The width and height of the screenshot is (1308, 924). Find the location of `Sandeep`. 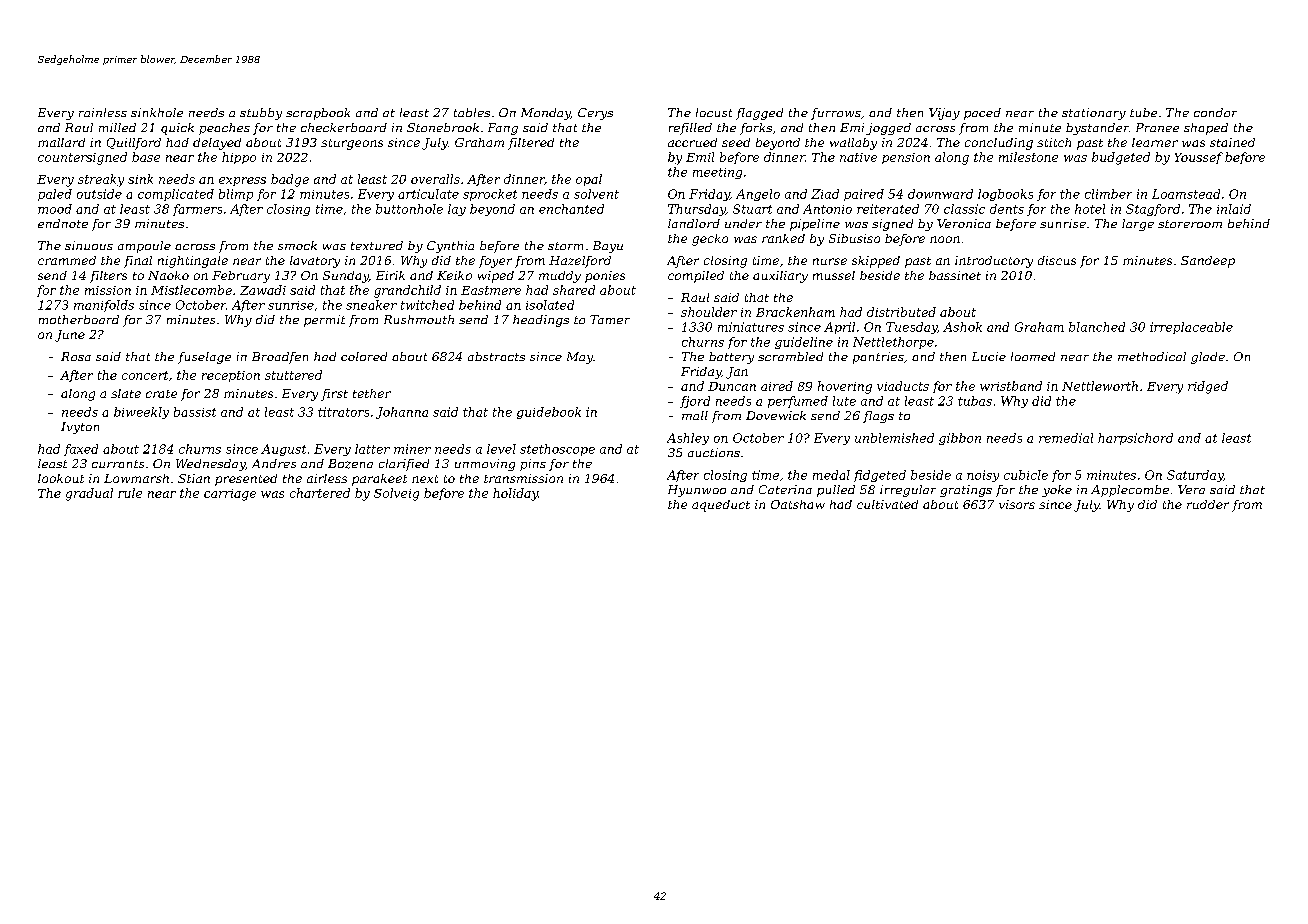

Sandeep is located at coordinates (1208, 262).
